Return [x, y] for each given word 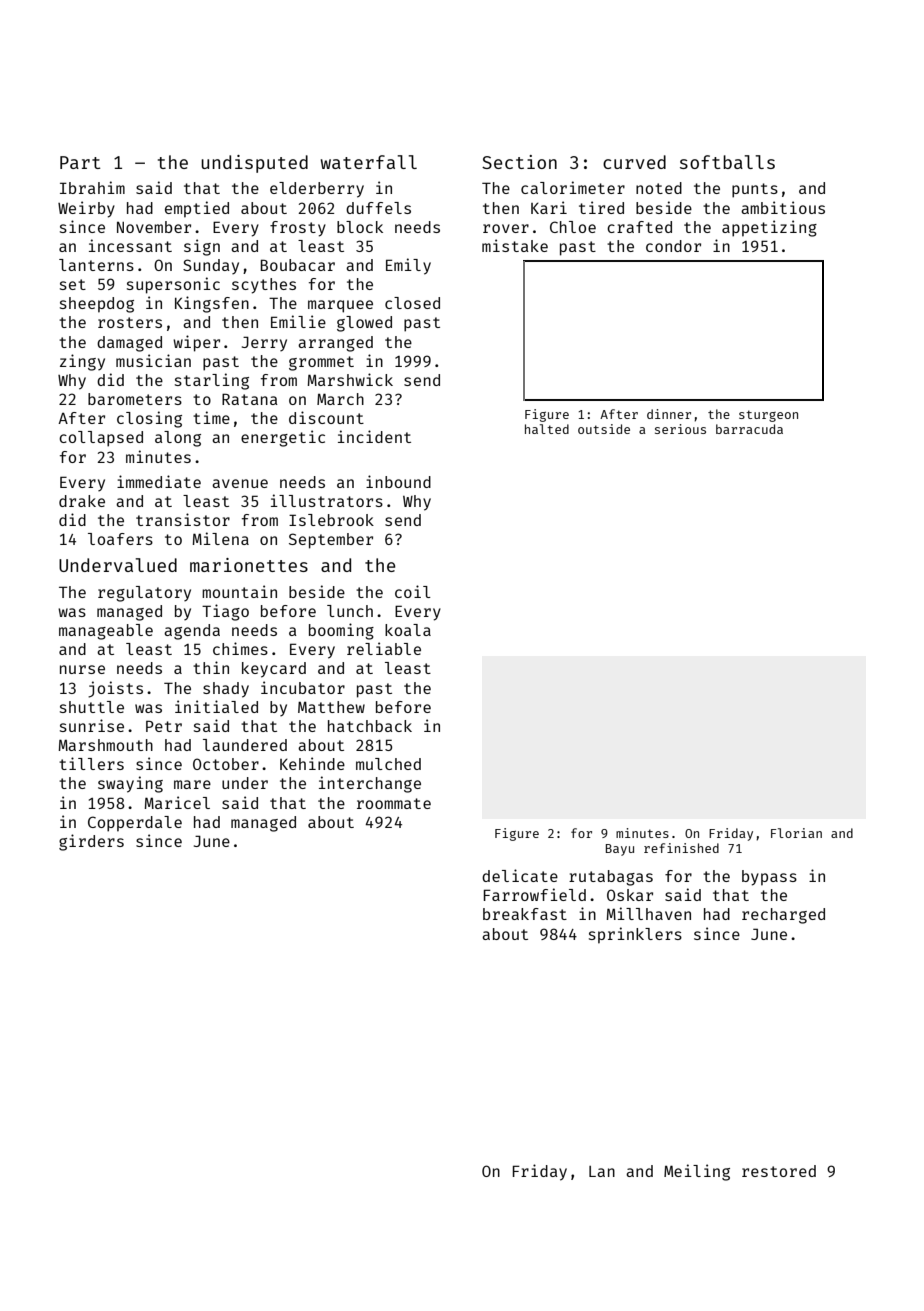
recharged [783, 916]
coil [413, 591]
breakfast [525, 914]
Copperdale [135, 824]
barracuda [749, 429]
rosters [130, 322]
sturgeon [768, 416]
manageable [106, 632]
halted [547, 429]
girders [91, 842]
